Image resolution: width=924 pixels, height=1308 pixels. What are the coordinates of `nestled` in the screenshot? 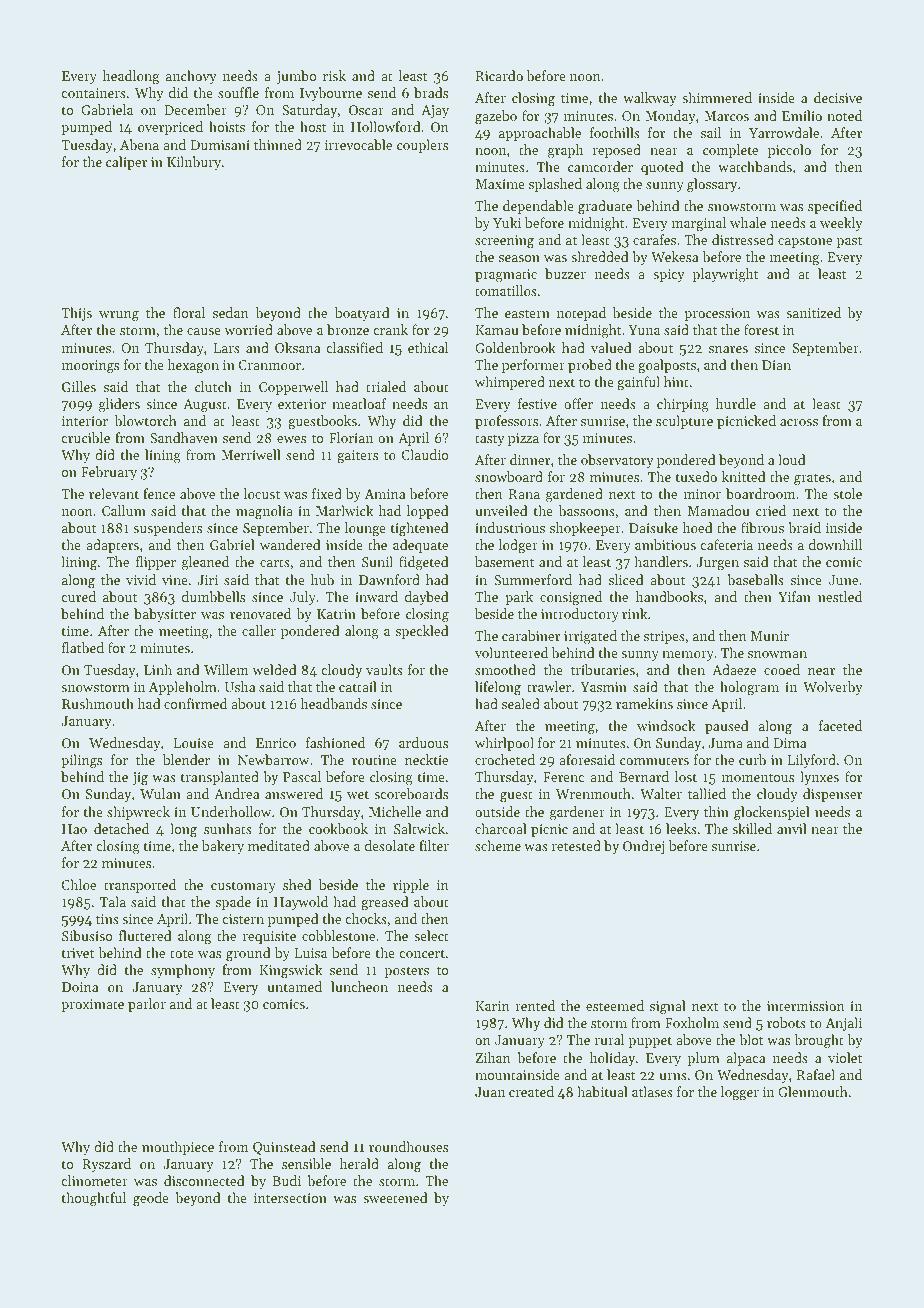 It's located at (840, 596).
